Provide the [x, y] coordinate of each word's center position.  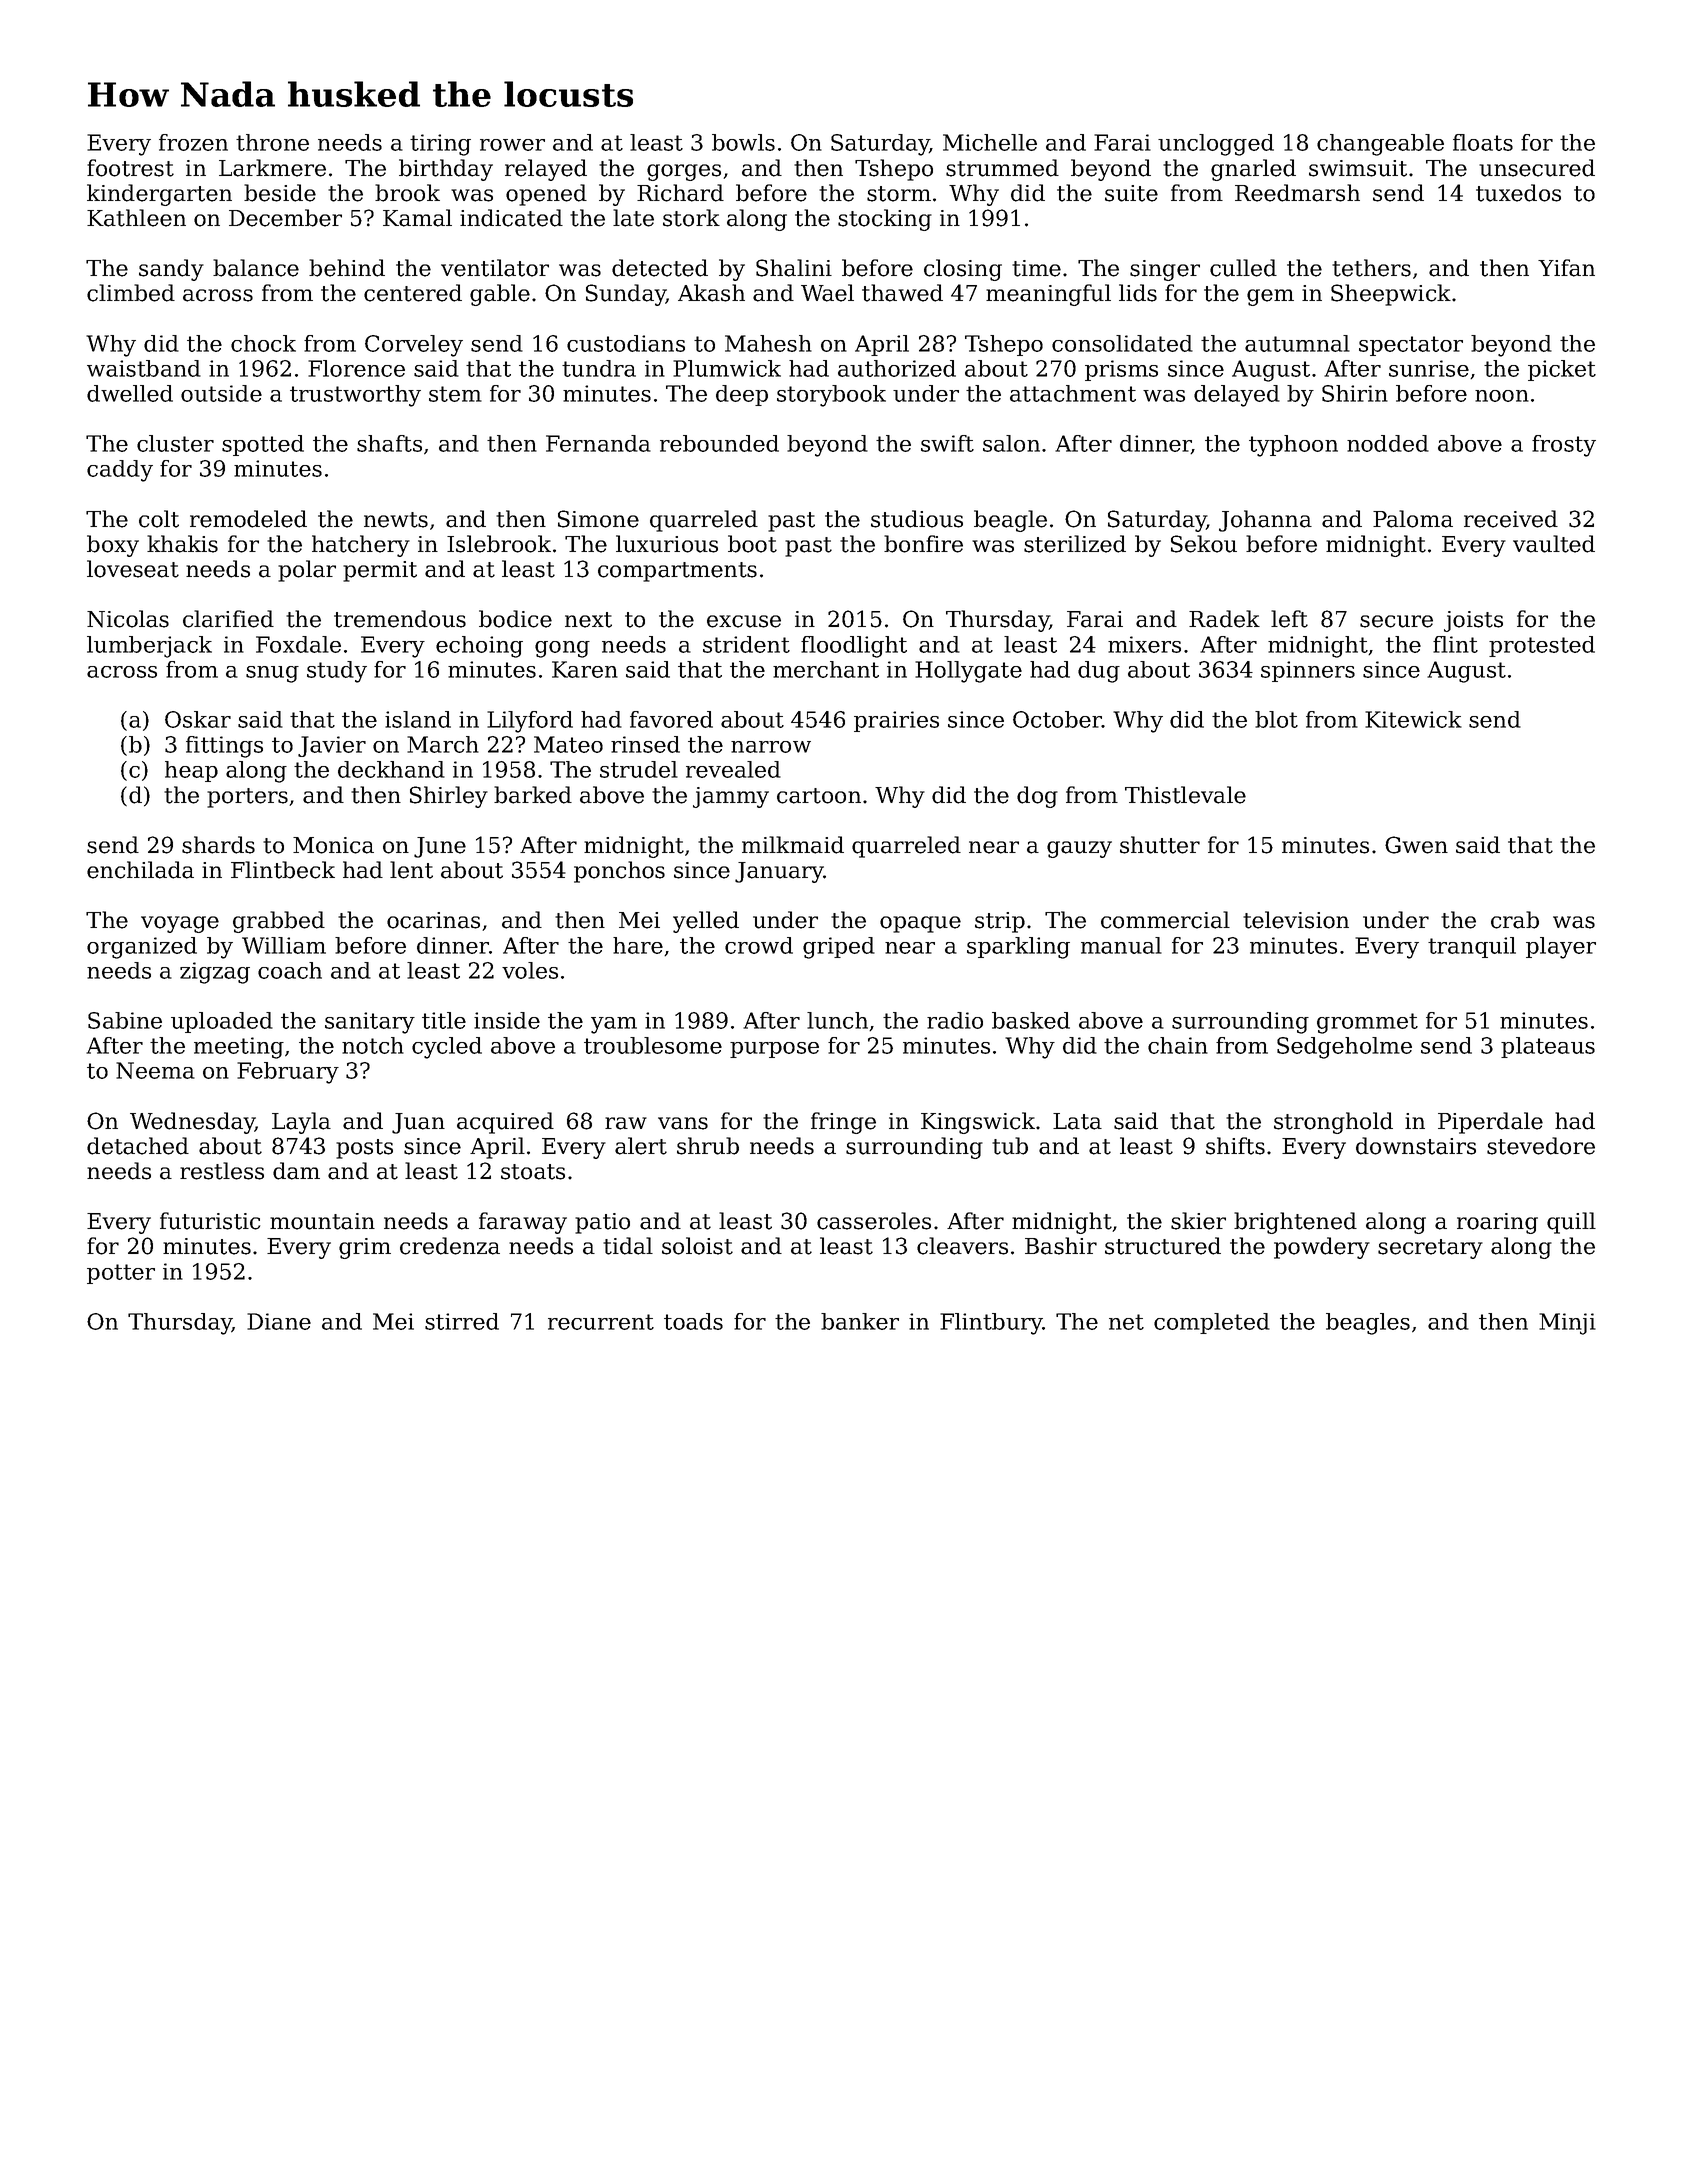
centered [413, 293]
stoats [533, 1172]
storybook [831, 396]
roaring [1497, 1223]
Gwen [1416, 845]
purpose [774, 1050]
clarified [228, 619]
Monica [333, 845]
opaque [920, 924]
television [1296, 920]
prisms [1121, 370]
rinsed [645, 744]
